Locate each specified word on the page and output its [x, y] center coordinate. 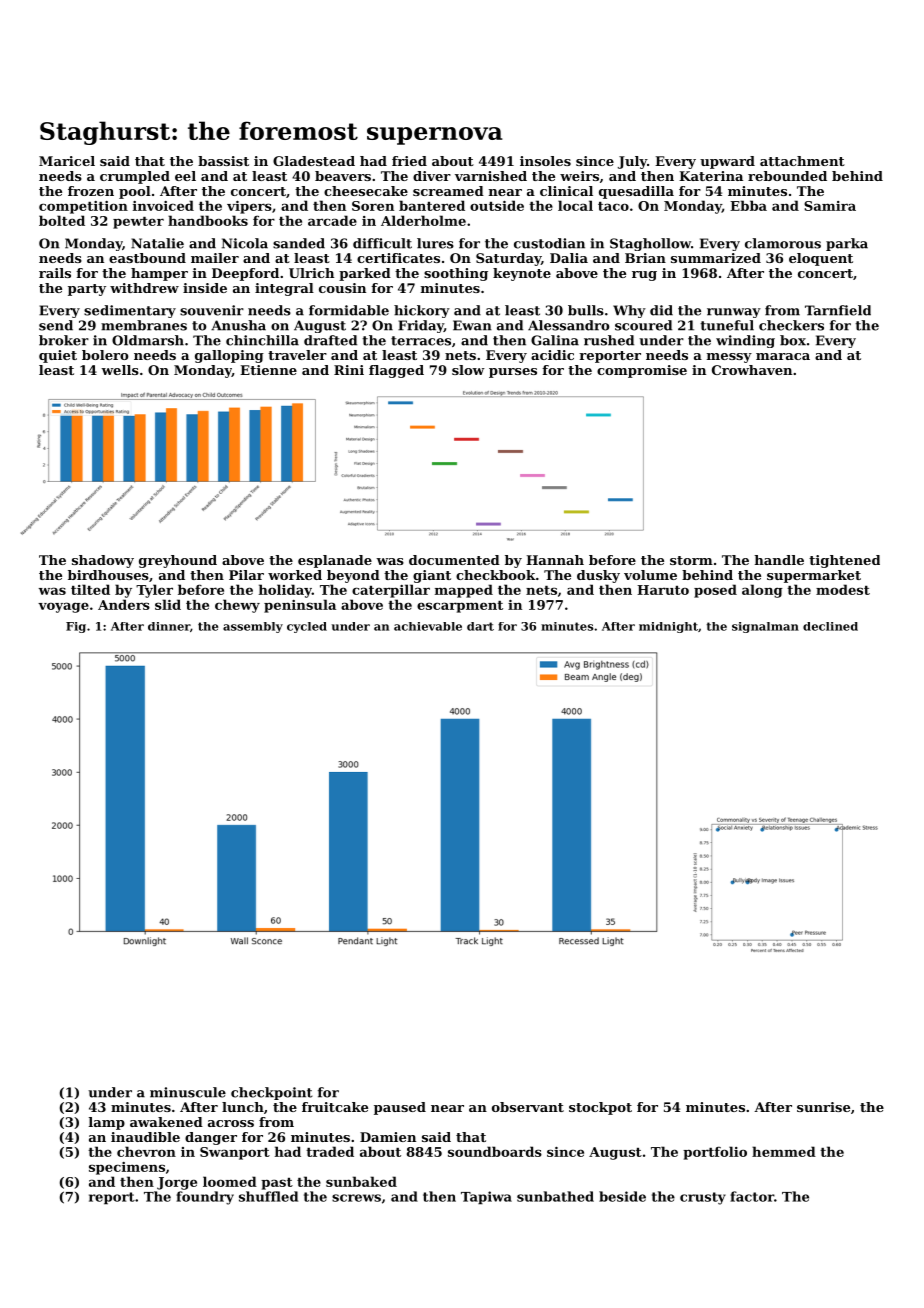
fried [409, 161]
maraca [783, 356]
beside [622, 1196]
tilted [90, 589]
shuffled [268, 1196]
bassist [223, 161]
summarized [716, 258]
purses [513, 373]
